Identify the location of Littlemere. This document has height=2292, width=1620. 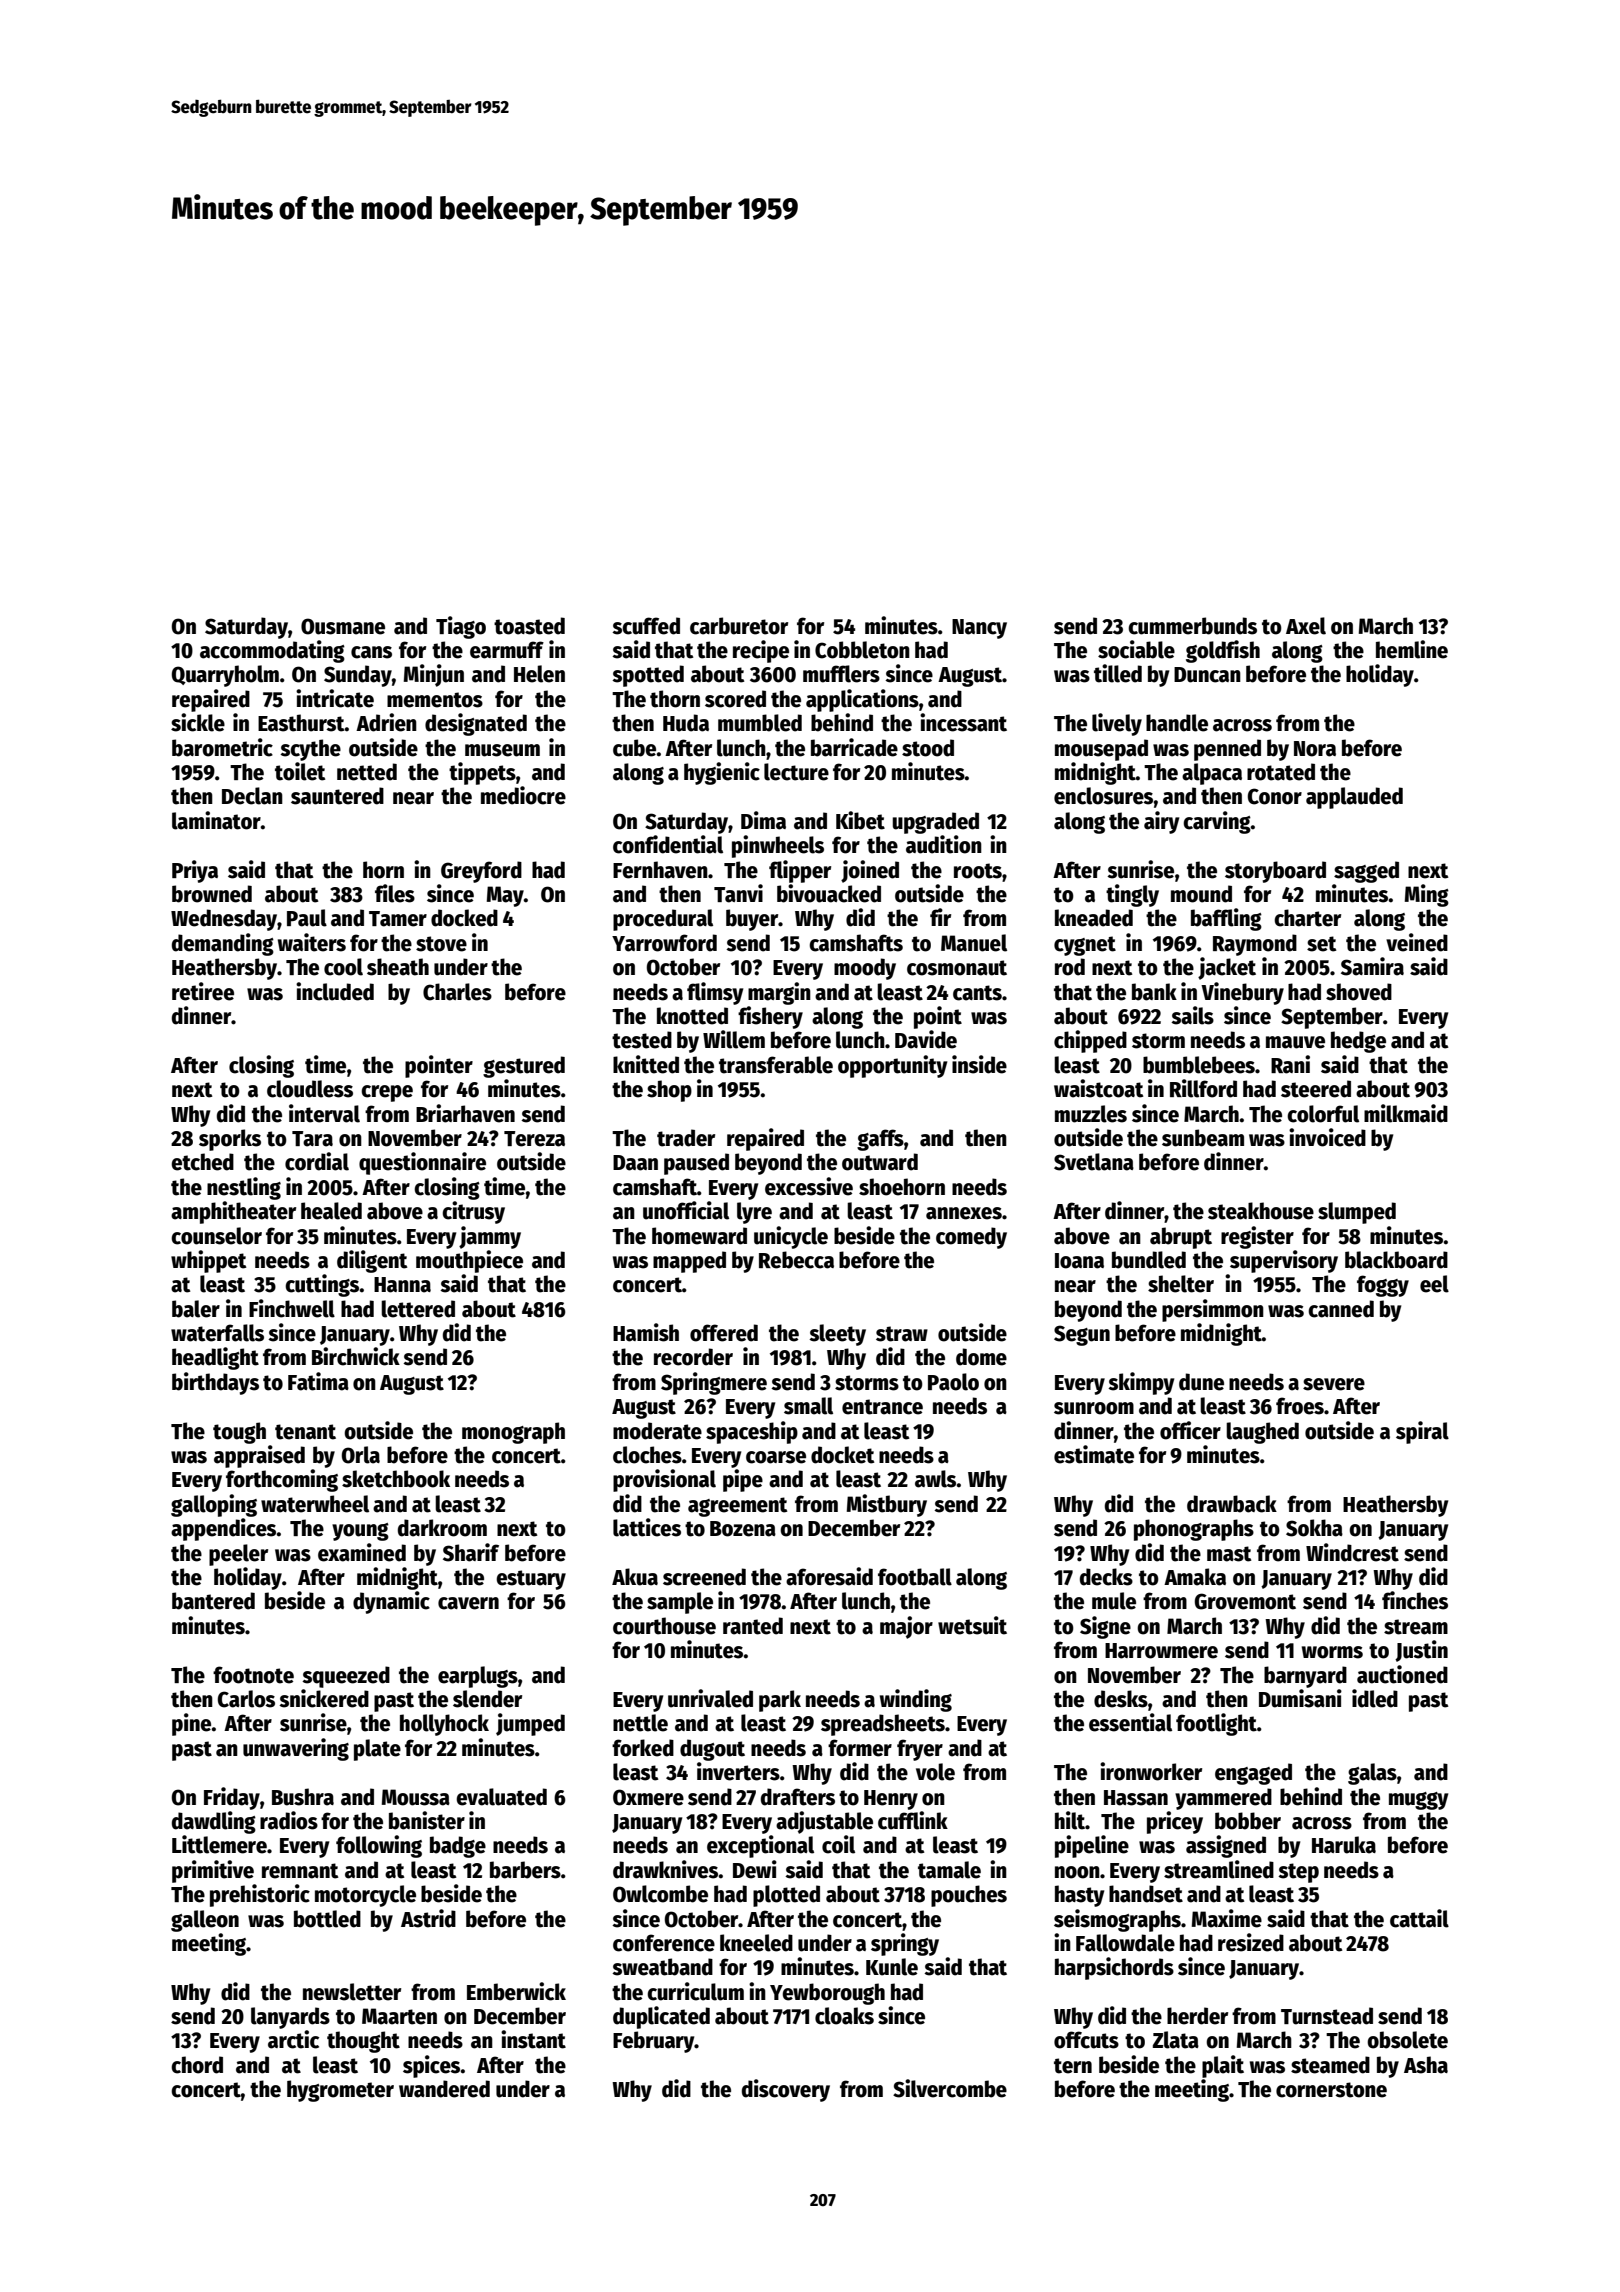
(219, 1844).
